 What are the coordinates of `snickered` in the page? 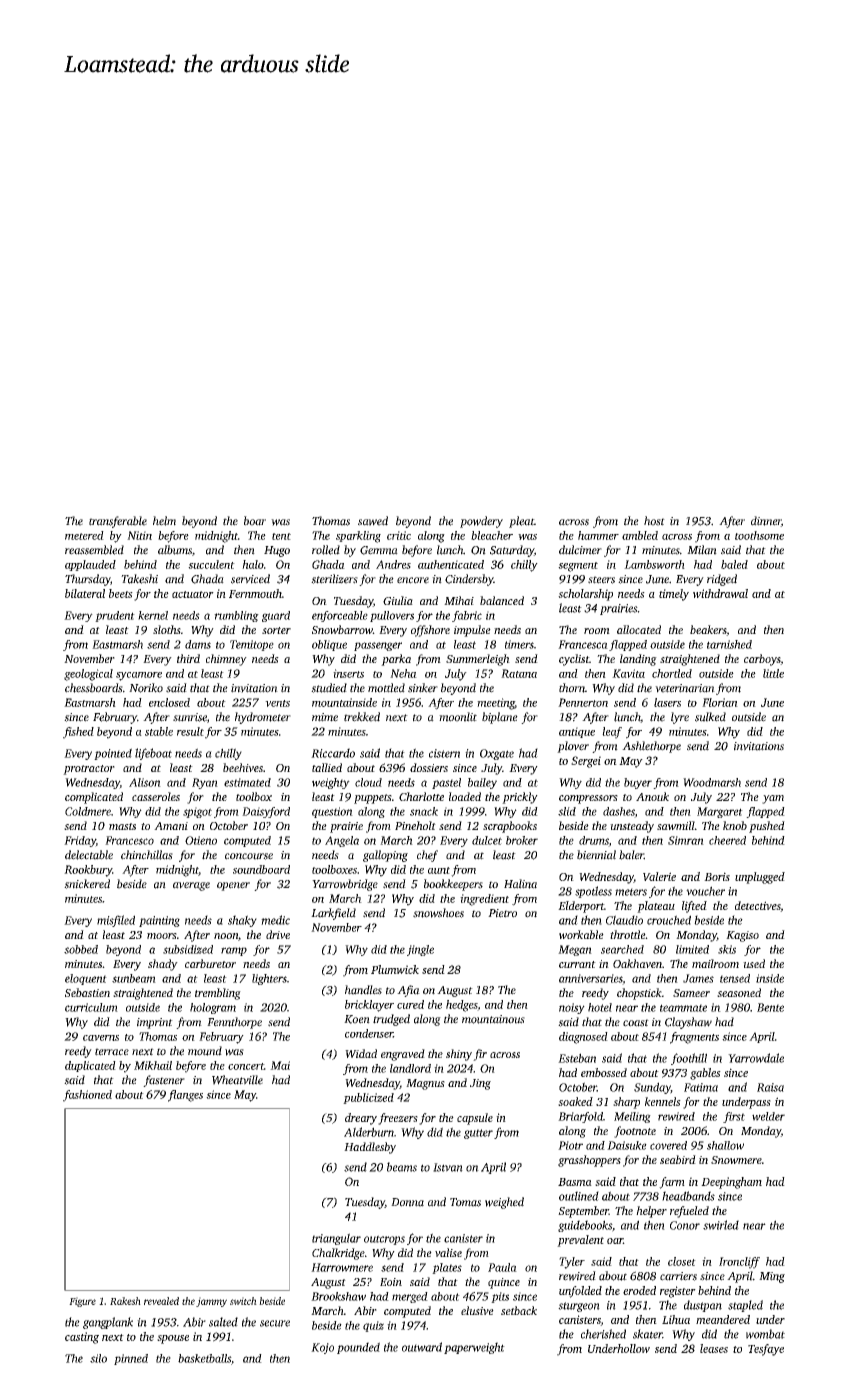 It's located at (87, 884).
